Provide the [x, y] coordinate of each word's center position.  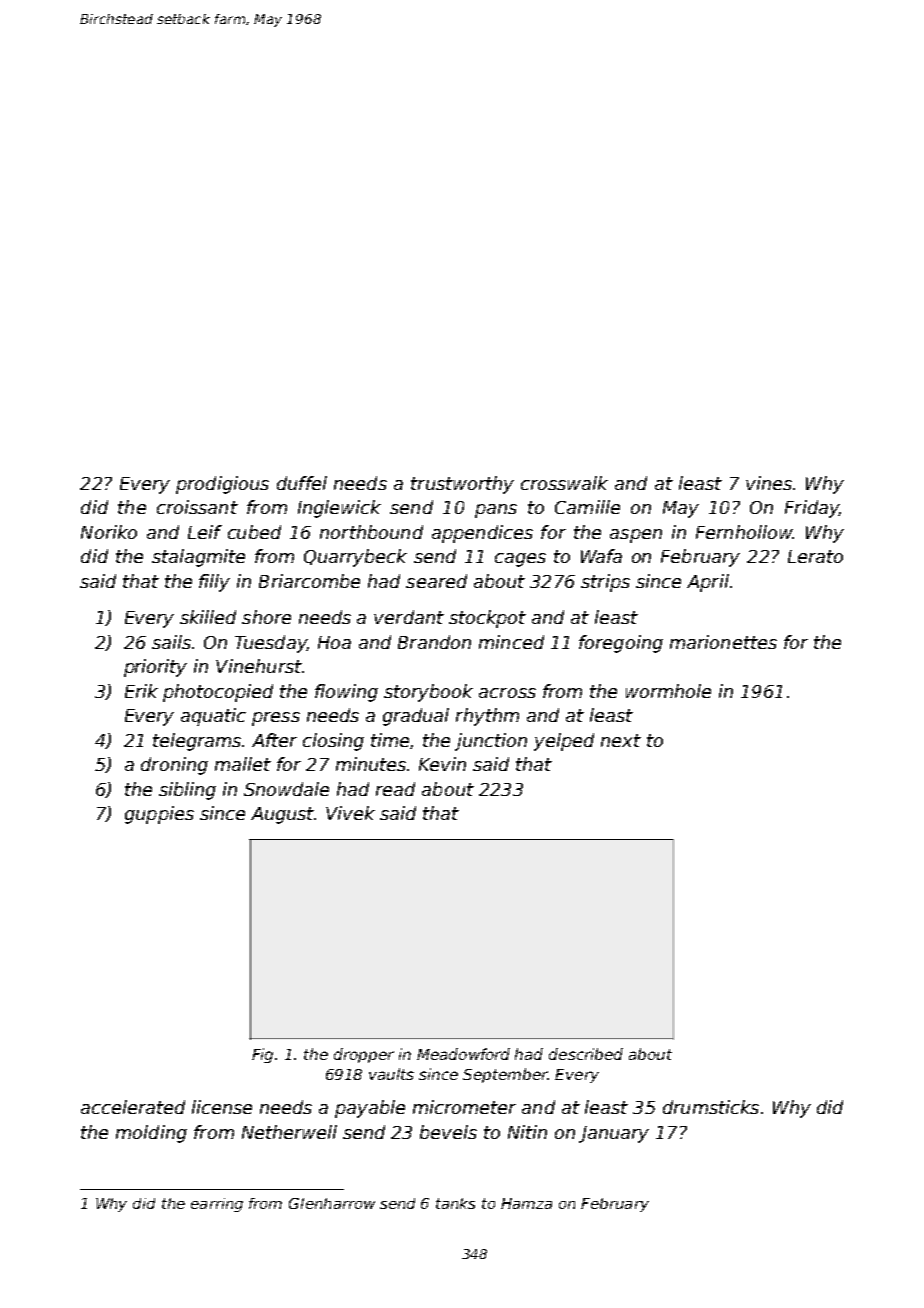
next [621, 740]
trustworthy [462, 485]
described [586, 1054]
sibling [187, 791]
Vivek [350, 813]
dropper [364, 1055]
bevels [448, 1132]
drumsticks [711, 1107]
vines [769, 483]
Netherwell [289, 1132]
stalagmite [198, 558]
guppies [159, 815]
